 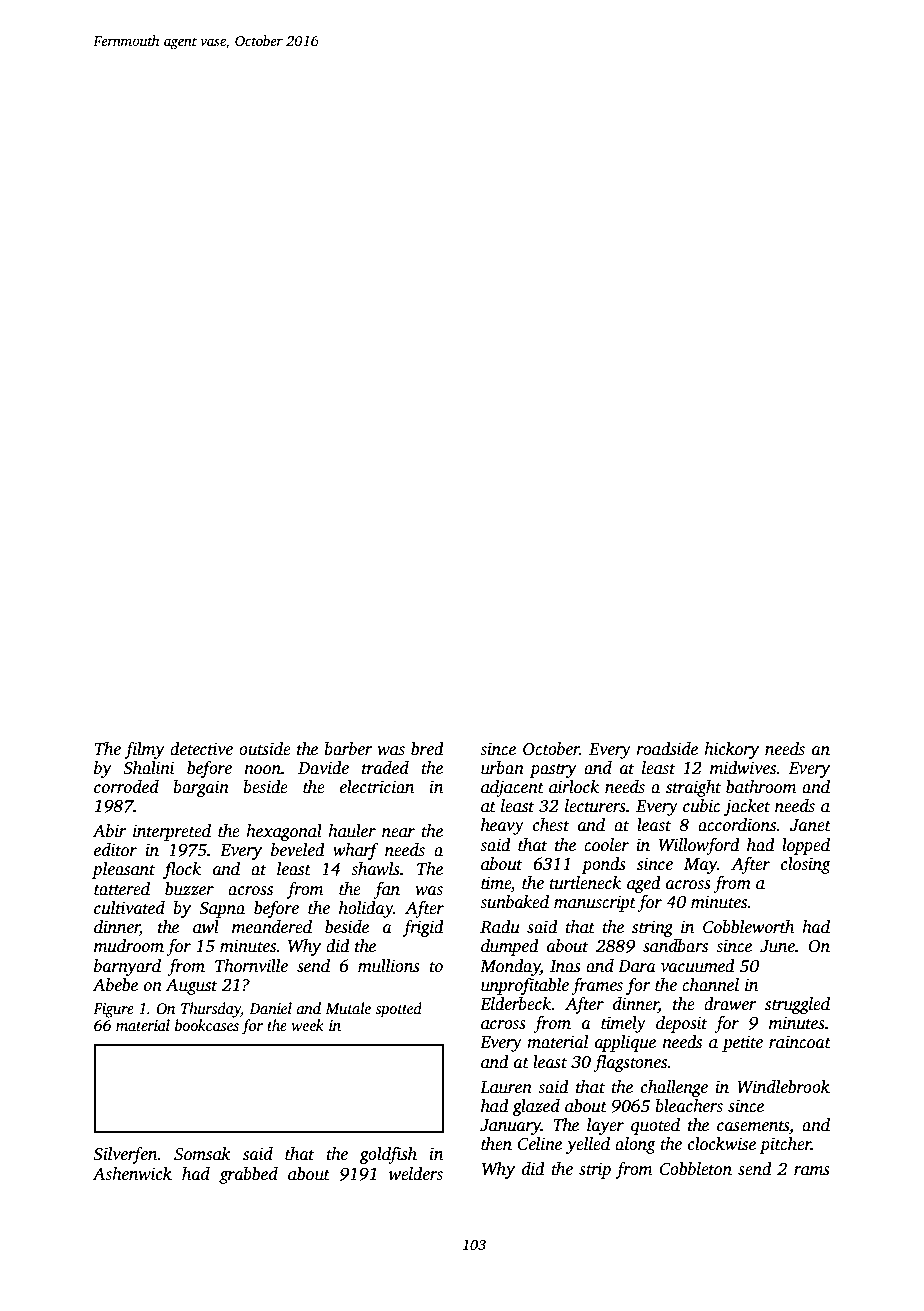 What do you see at coordinates (682, 1024) in the screenshot?
I see `deposit` at bounding box center [682, 1024].
